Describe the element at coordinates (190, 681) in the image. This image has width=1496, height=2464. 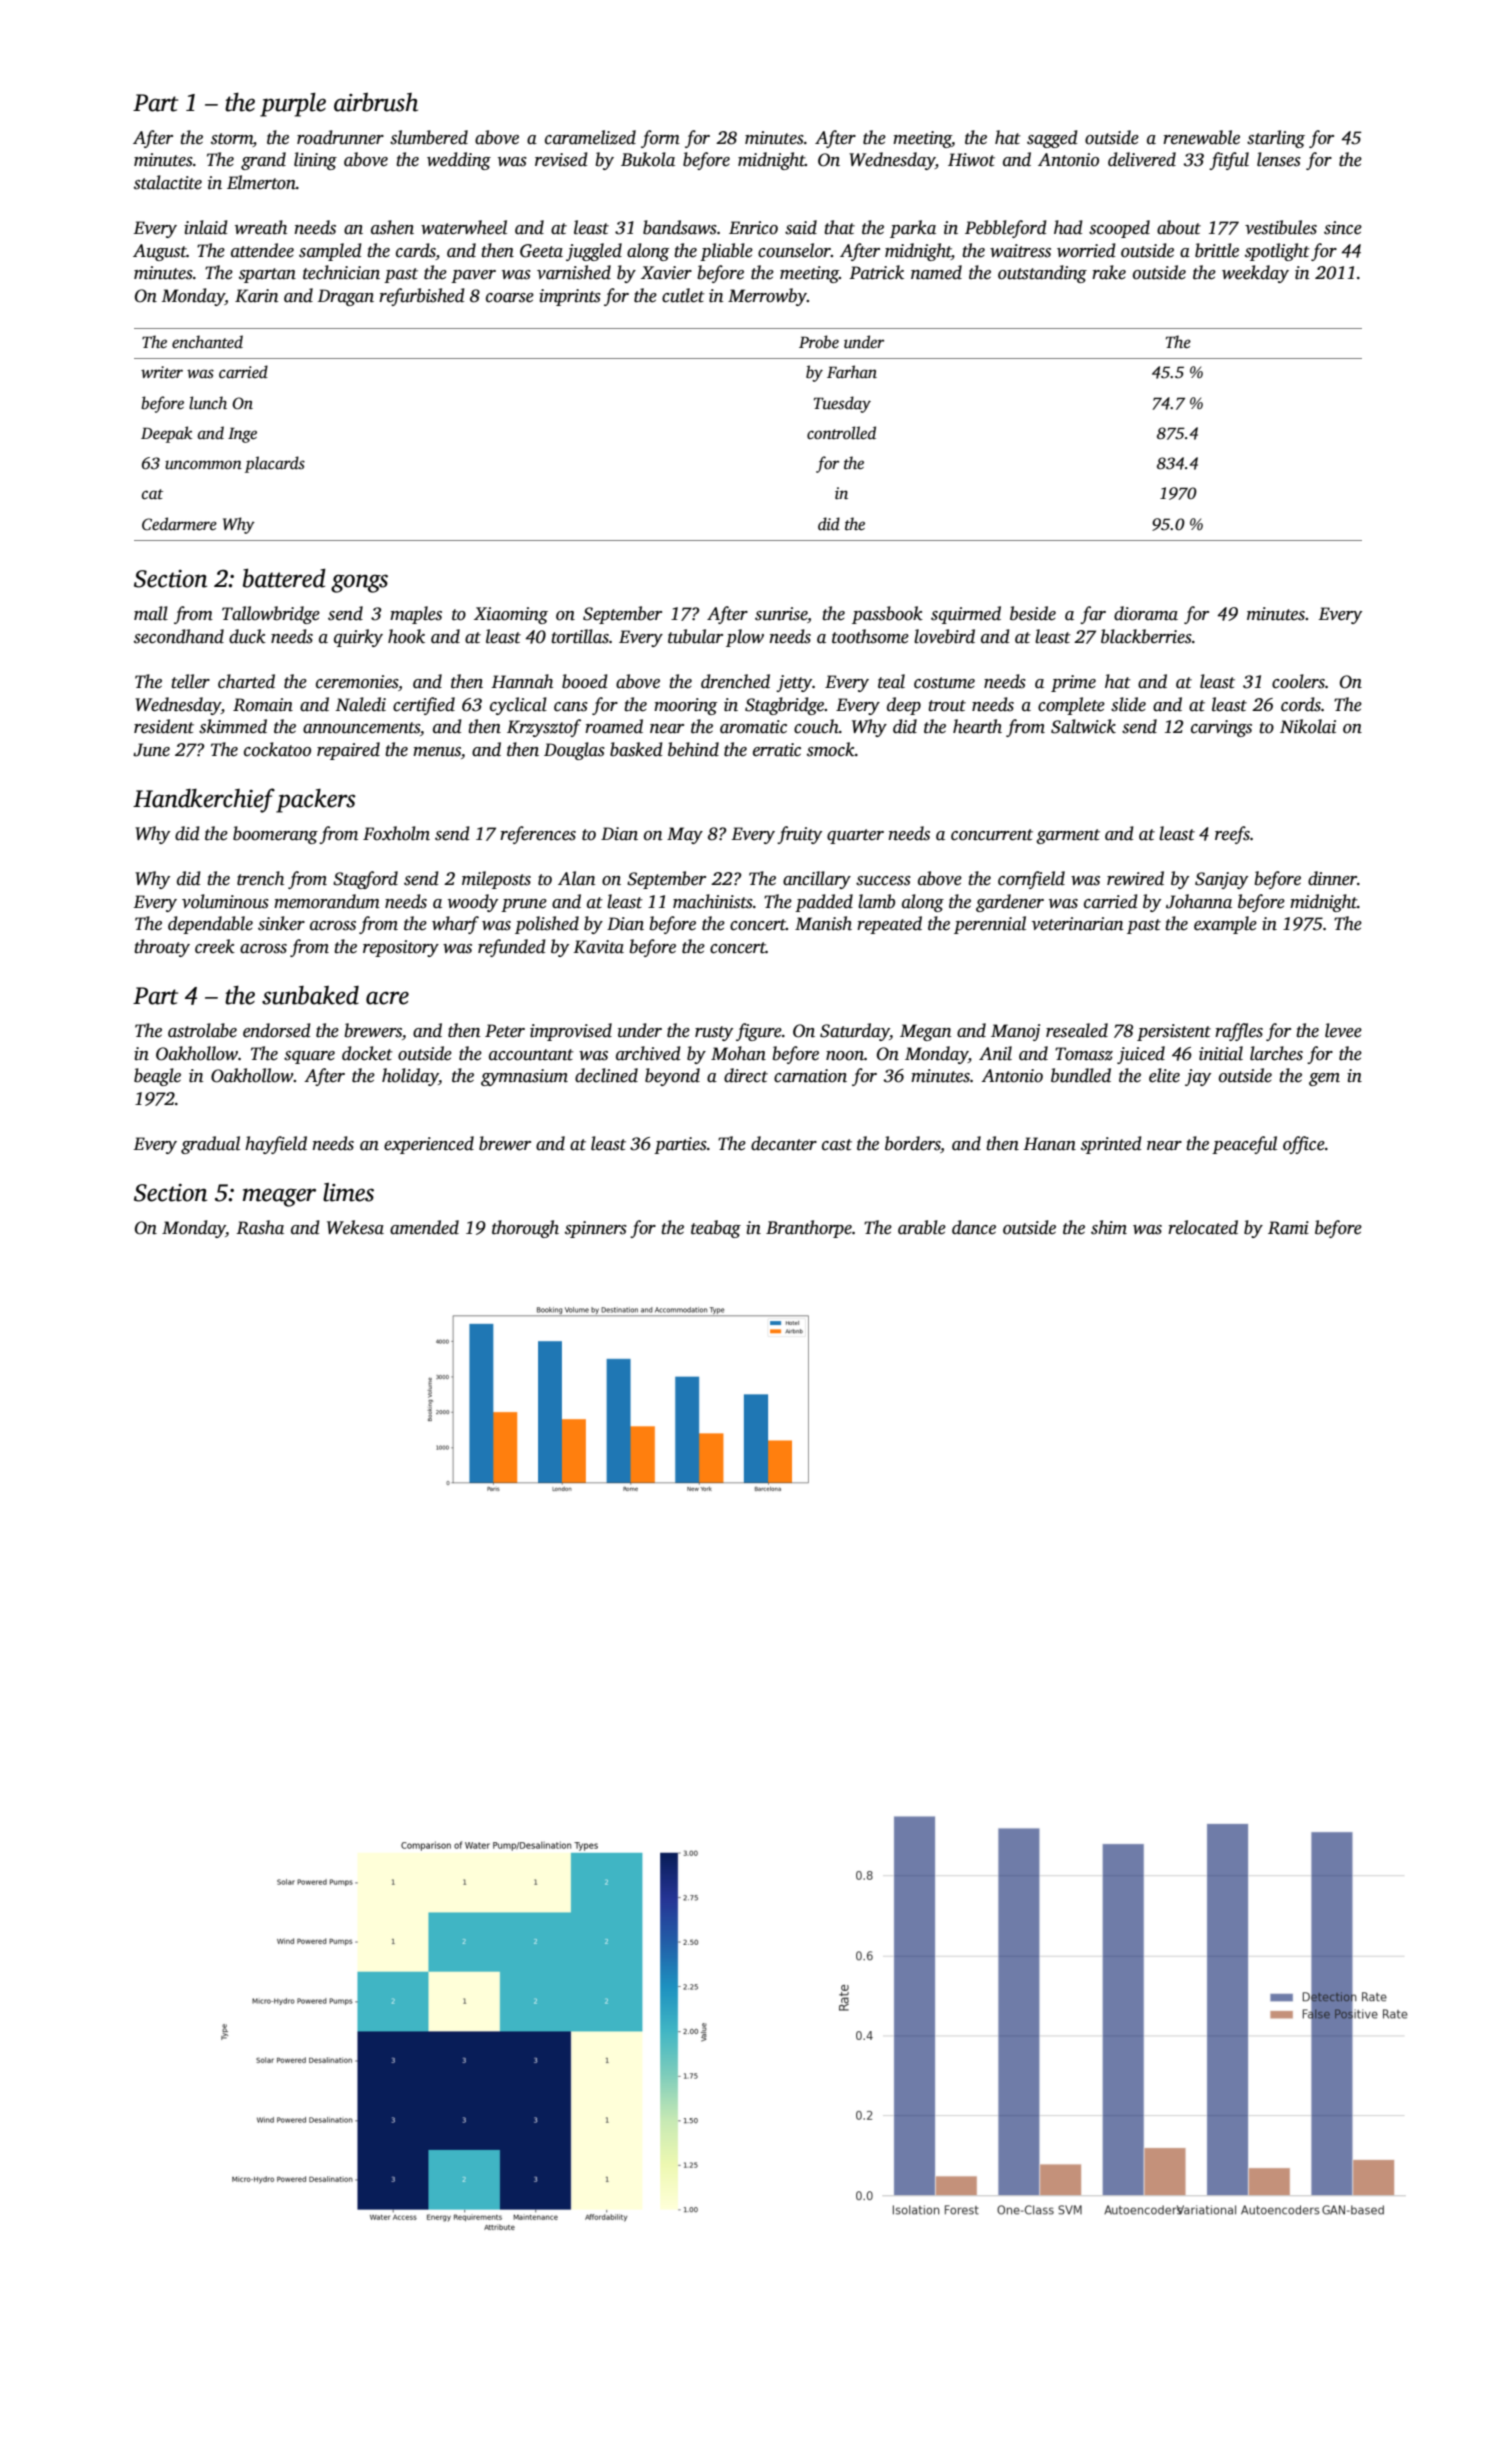
I see `teller` at that location.
